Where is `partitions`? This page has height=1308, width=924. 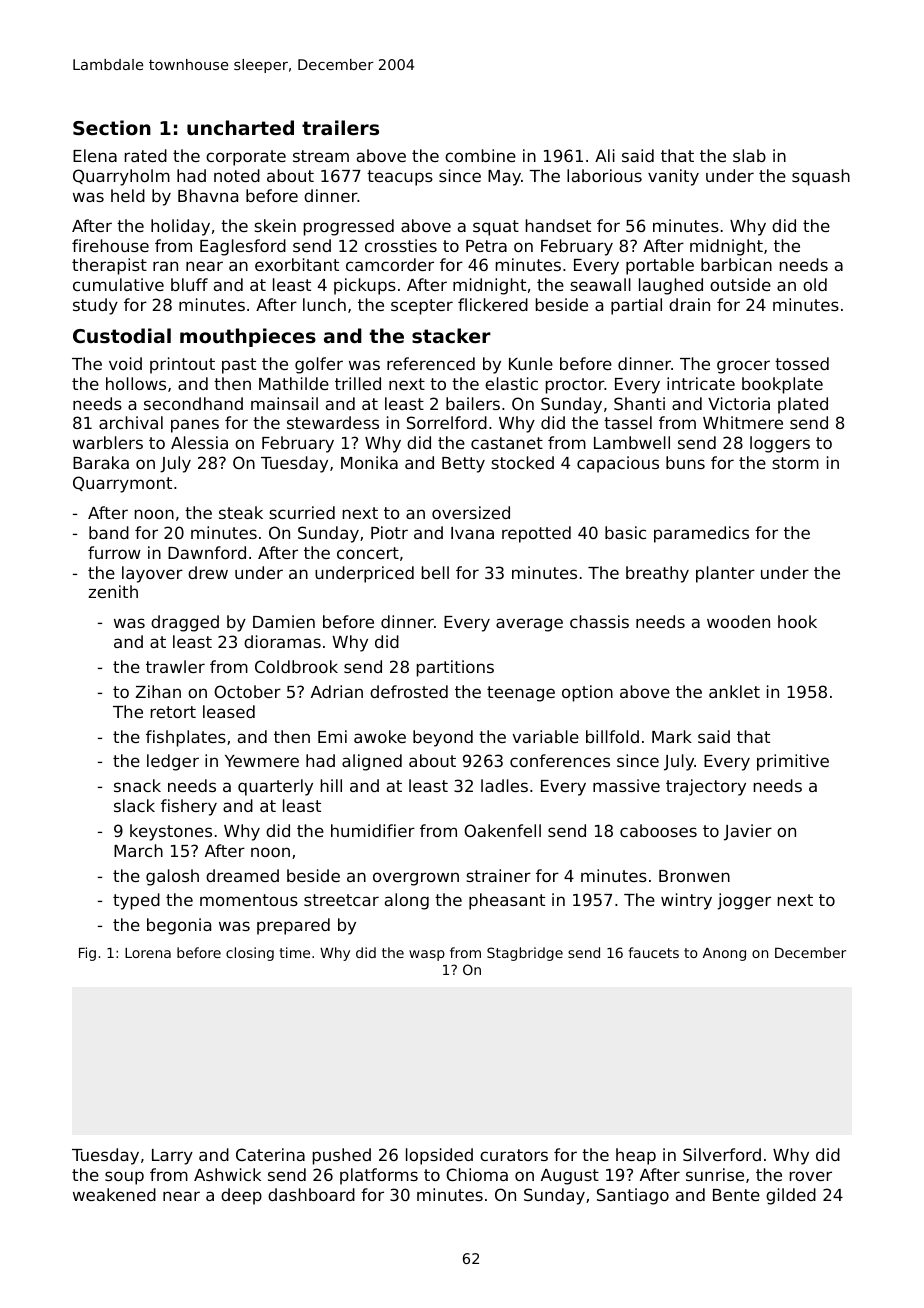 partitions is located at coordinates (455, 668).
